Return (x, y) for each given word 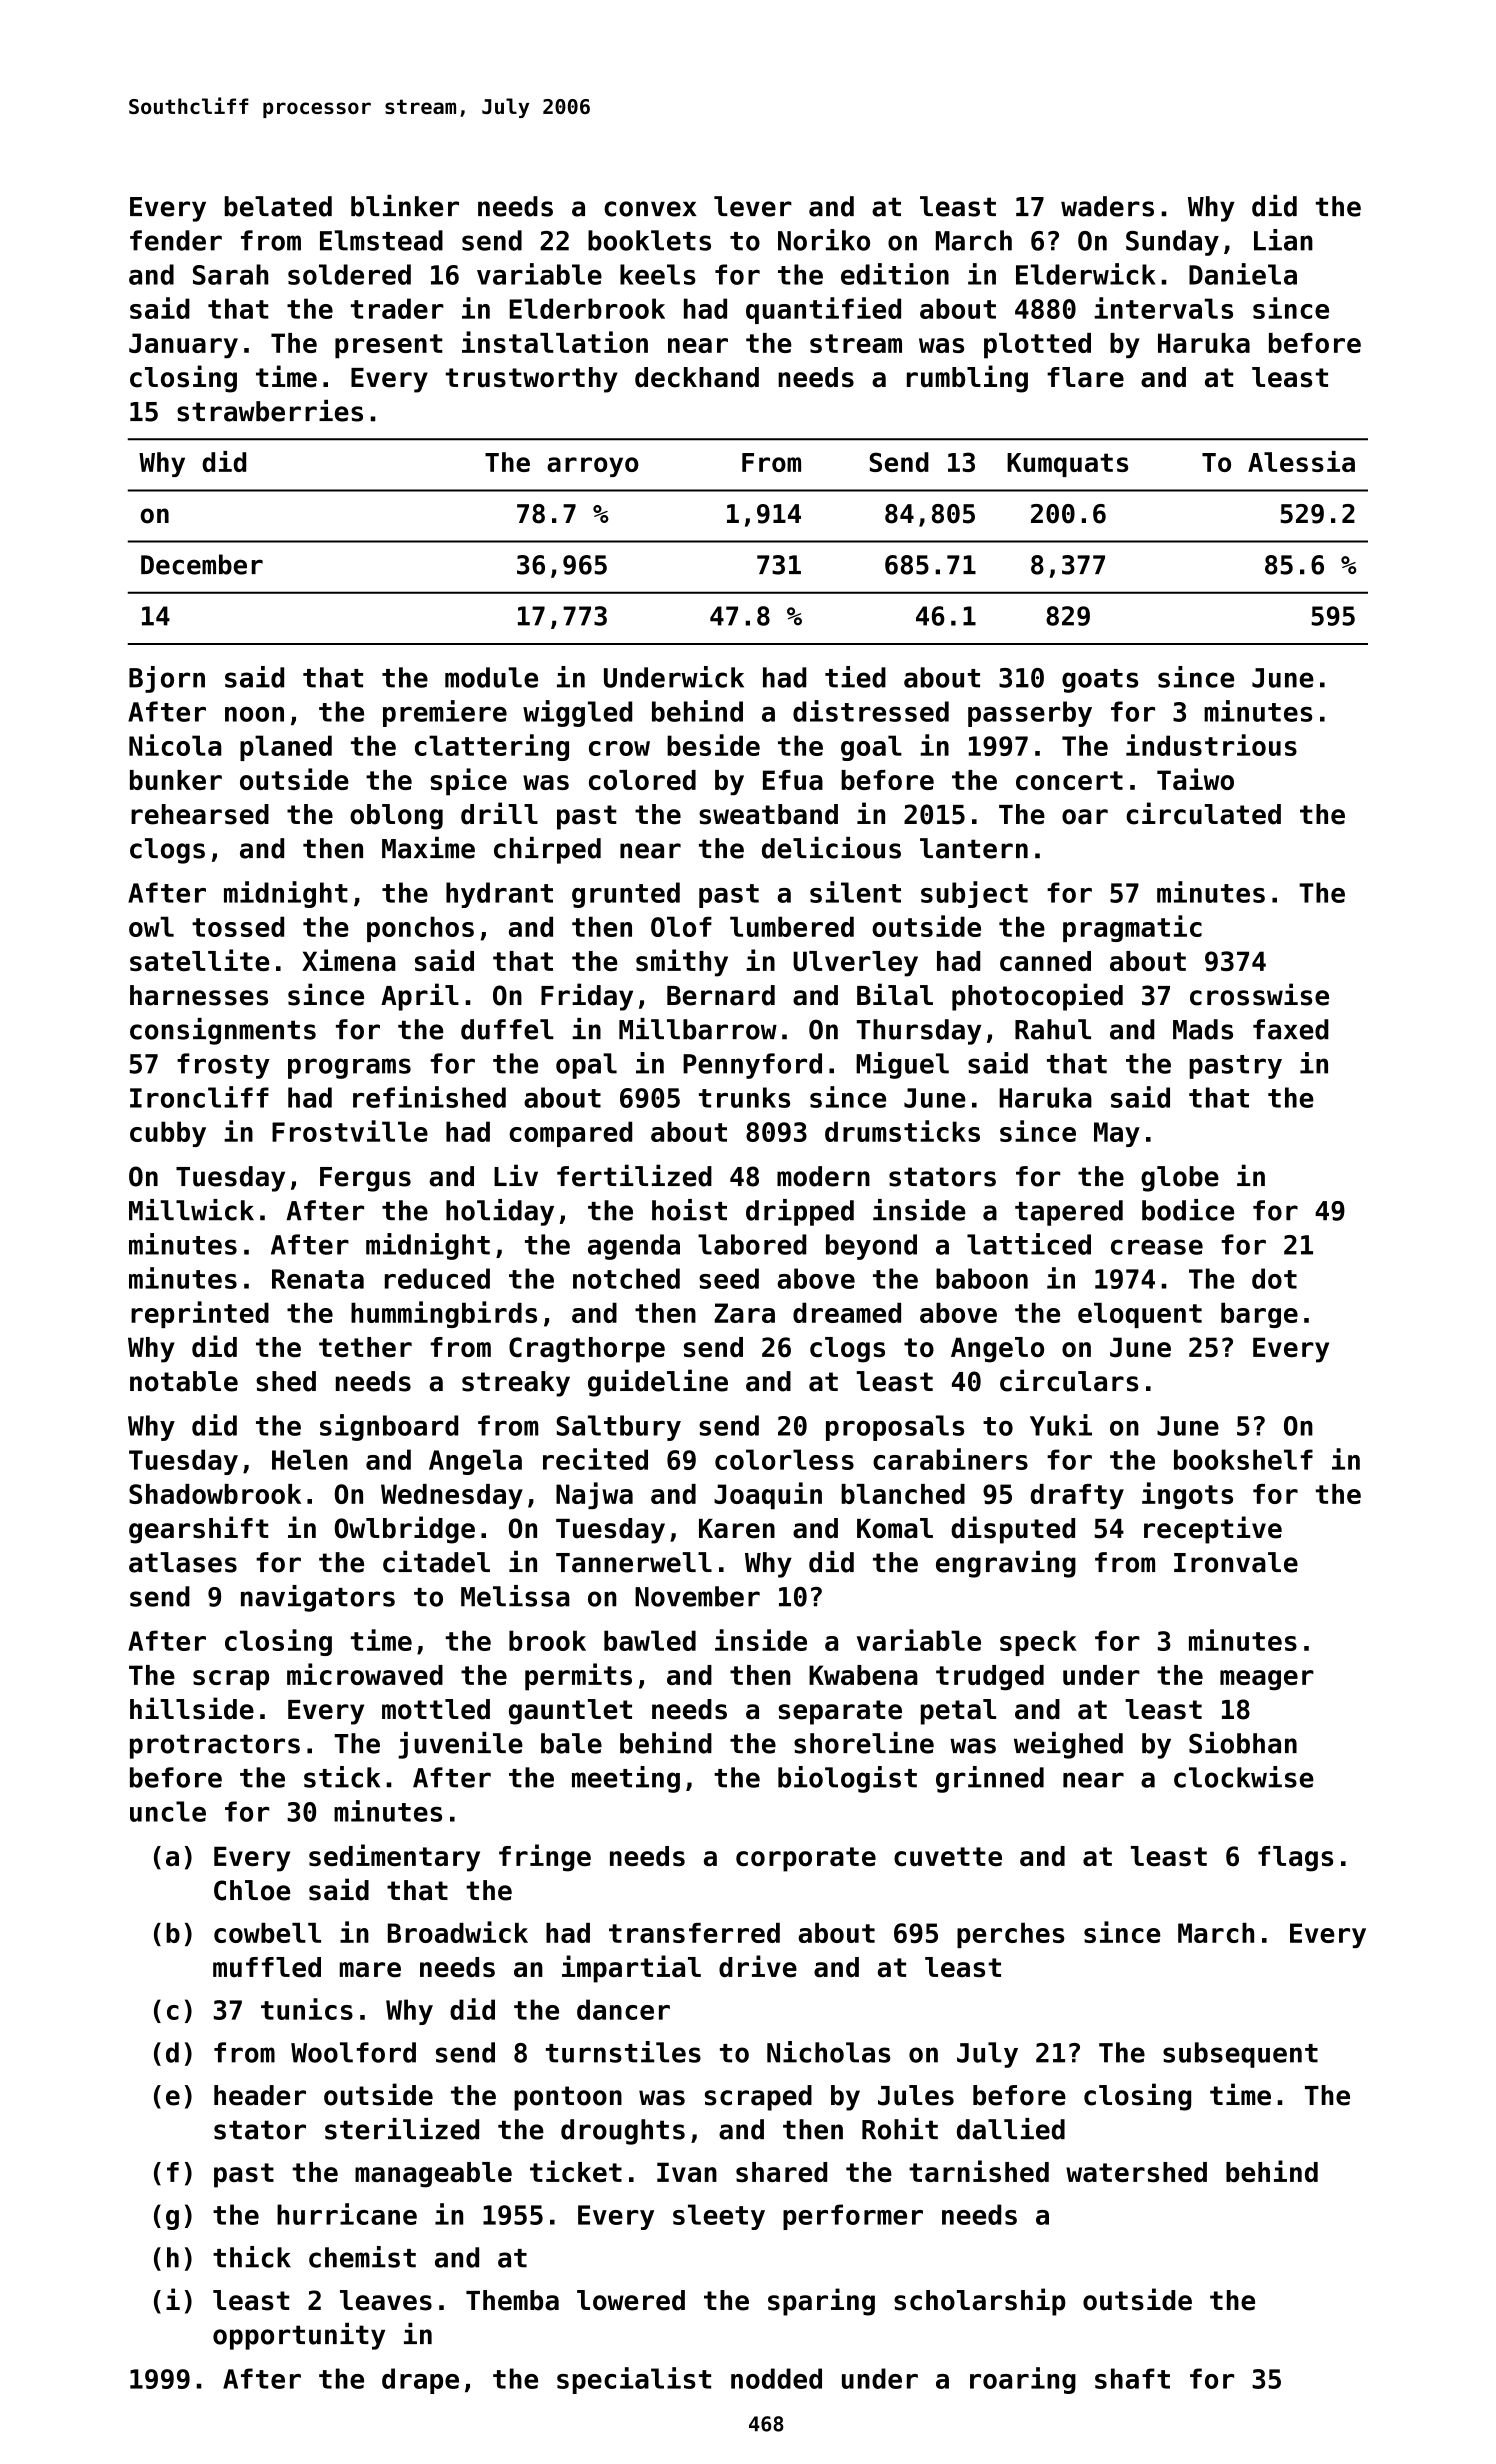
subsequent (1240, 2055)
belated (278, 206)
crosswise (1259, 994)
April (420, 997)
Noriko (824, 240)
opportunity (299, 2336)
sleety (719, 2217)
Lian (1283, 240)
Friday (587, 997)
